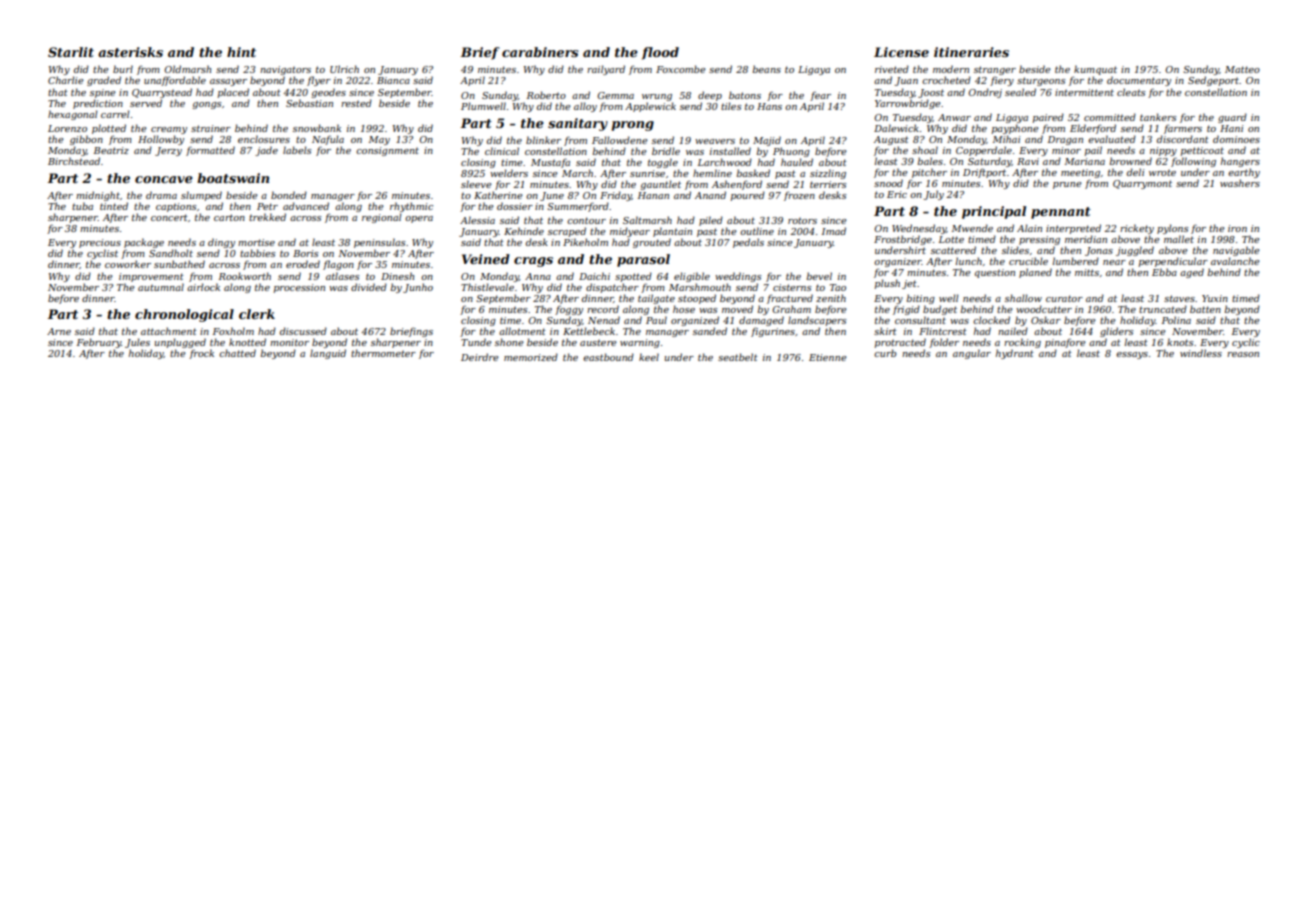 The height and width of the image is (924, 1308). I want to click on carabiners, so click(540, 52).
